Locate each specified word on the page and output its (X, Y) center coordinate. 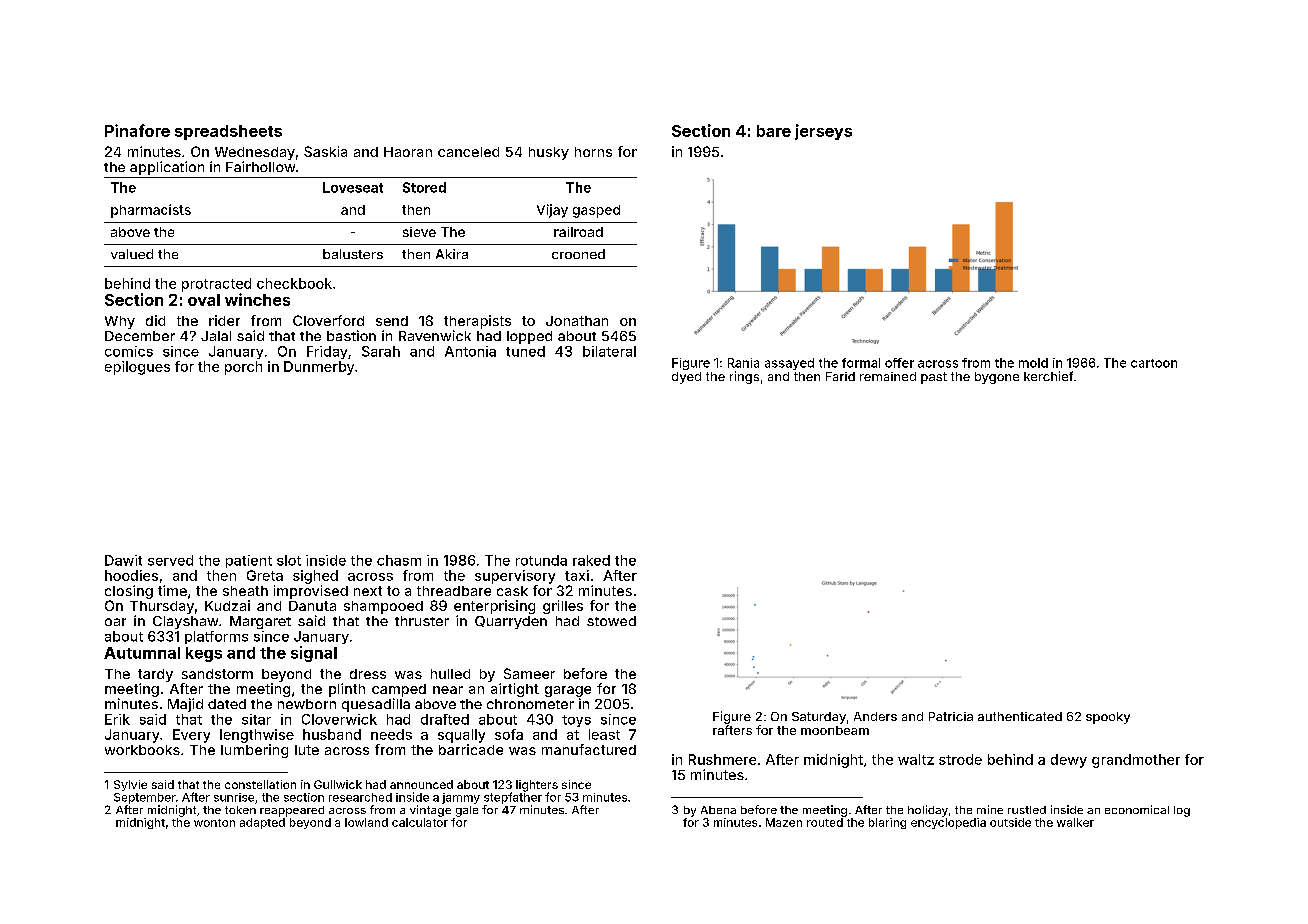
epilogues (137, 368)
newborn (307, 704)
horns (593, 152)
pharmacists (151, 211)
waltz (916, 759)
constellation (260, 784)
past (934, 378)
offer (899, 363)
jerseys (823, 132)
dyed (686, 378)
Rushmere (722, 759)
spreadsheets (228, 132)
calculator (420, 822)
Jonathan (577, 321)
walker (1075, 822)
